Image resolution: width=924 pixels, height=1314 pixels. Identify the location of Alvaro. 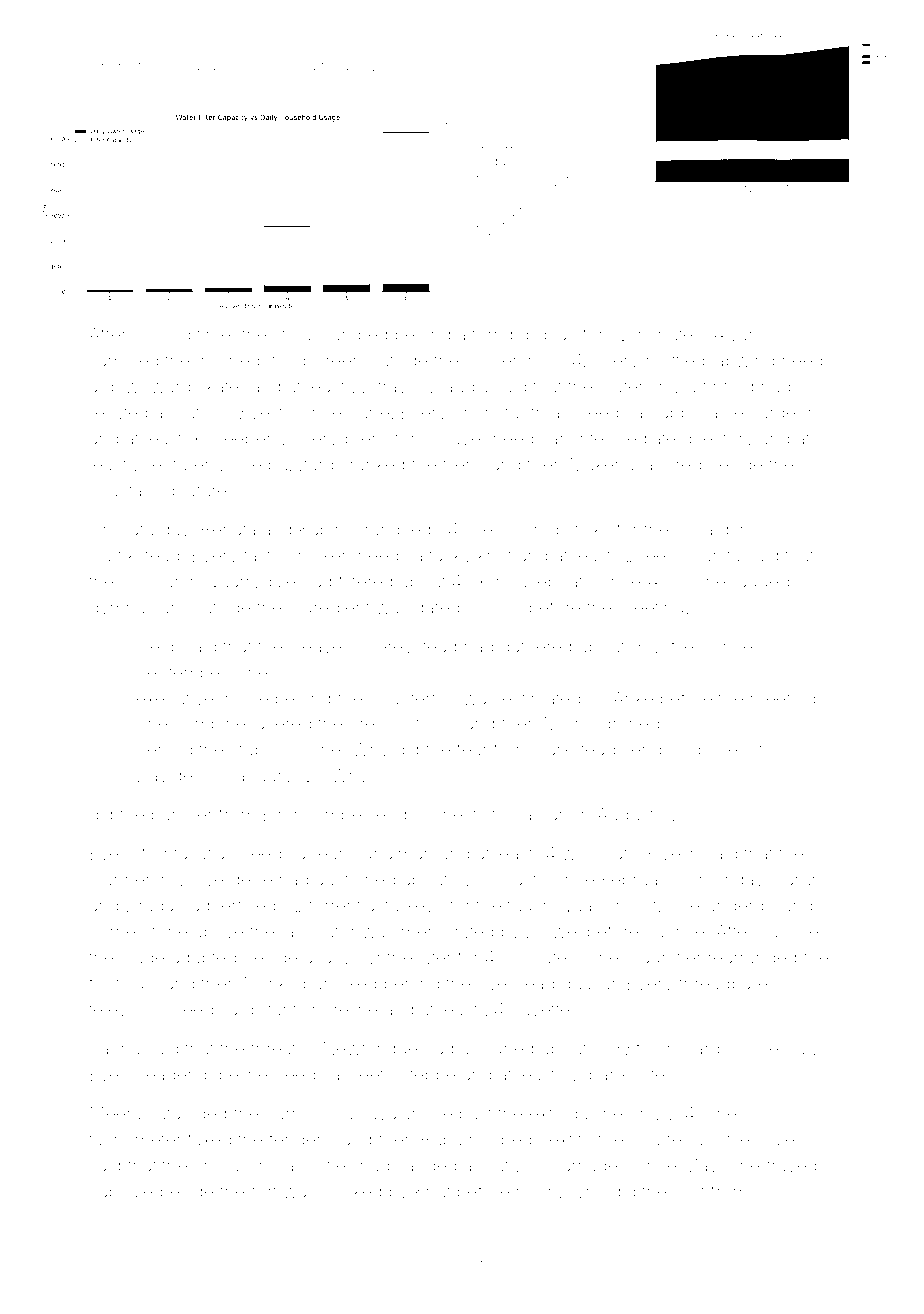
(739, 334).
